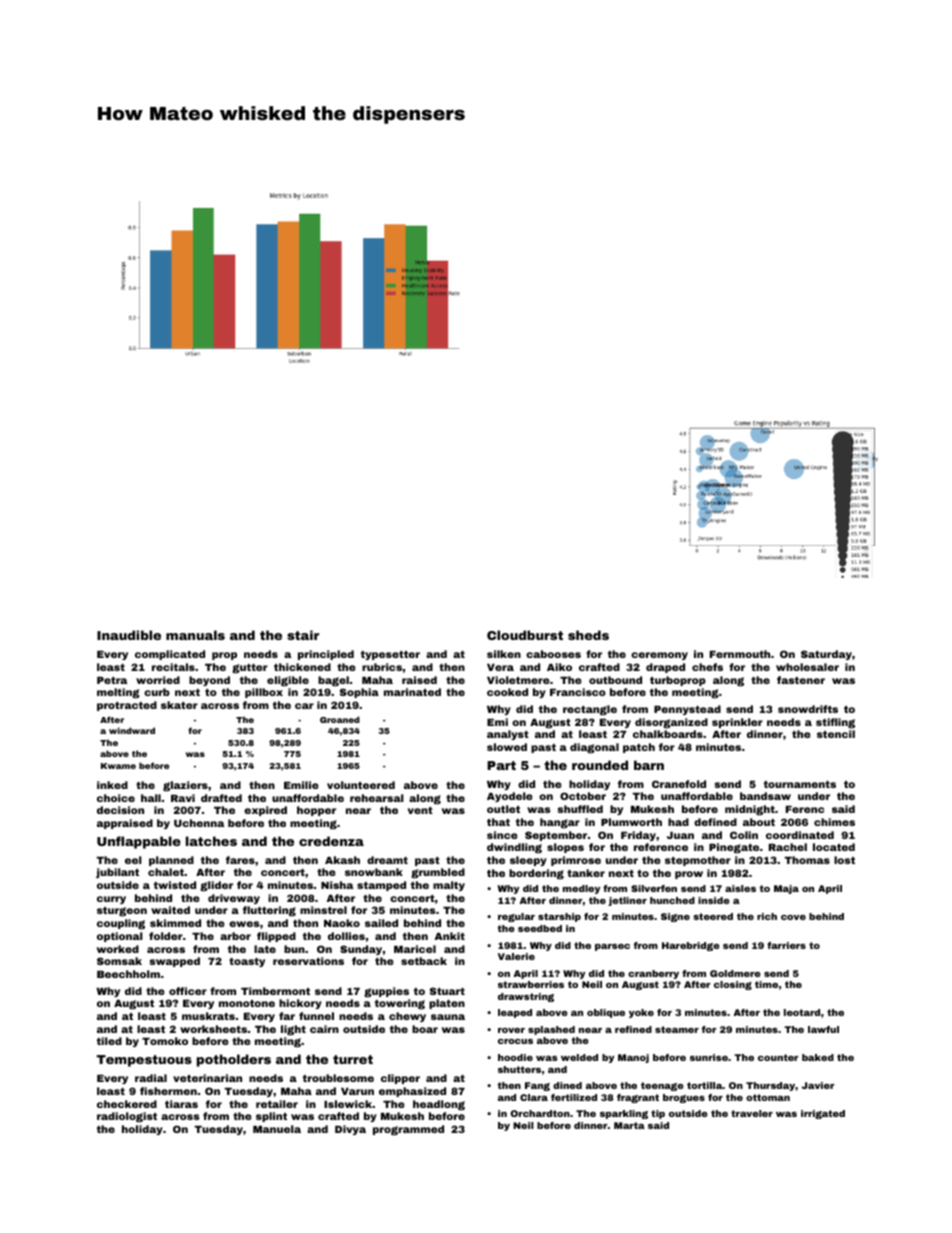 This document has width=952, height=1233. Describe the element at coordinates (786, 945) in the document. I see `farriers` at that location.
